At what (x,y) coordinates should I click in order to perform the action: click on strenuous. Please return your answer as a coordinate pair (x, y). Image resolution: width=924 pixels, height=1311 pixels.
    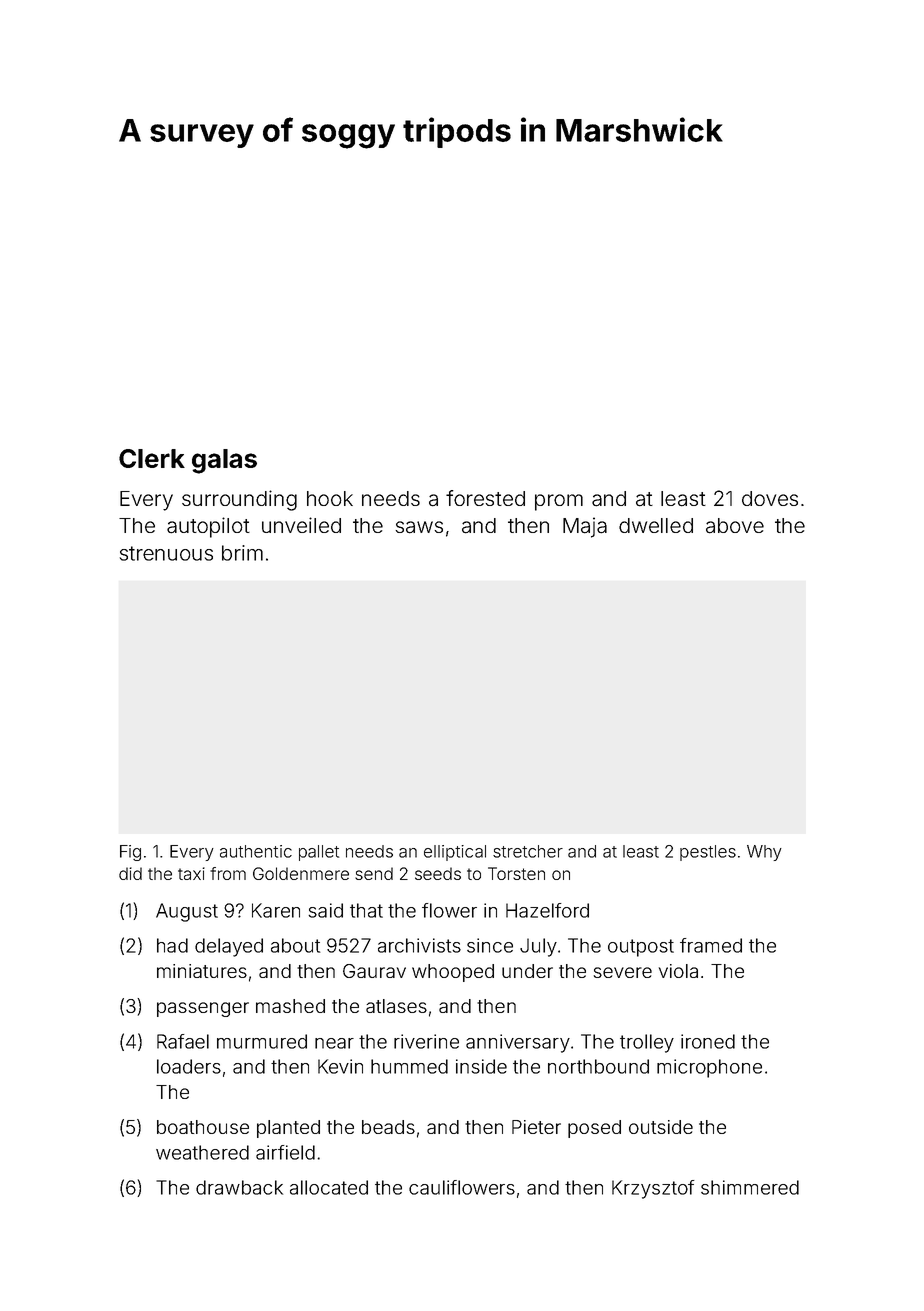
    Looking at the image, I should click on (166, 553).
